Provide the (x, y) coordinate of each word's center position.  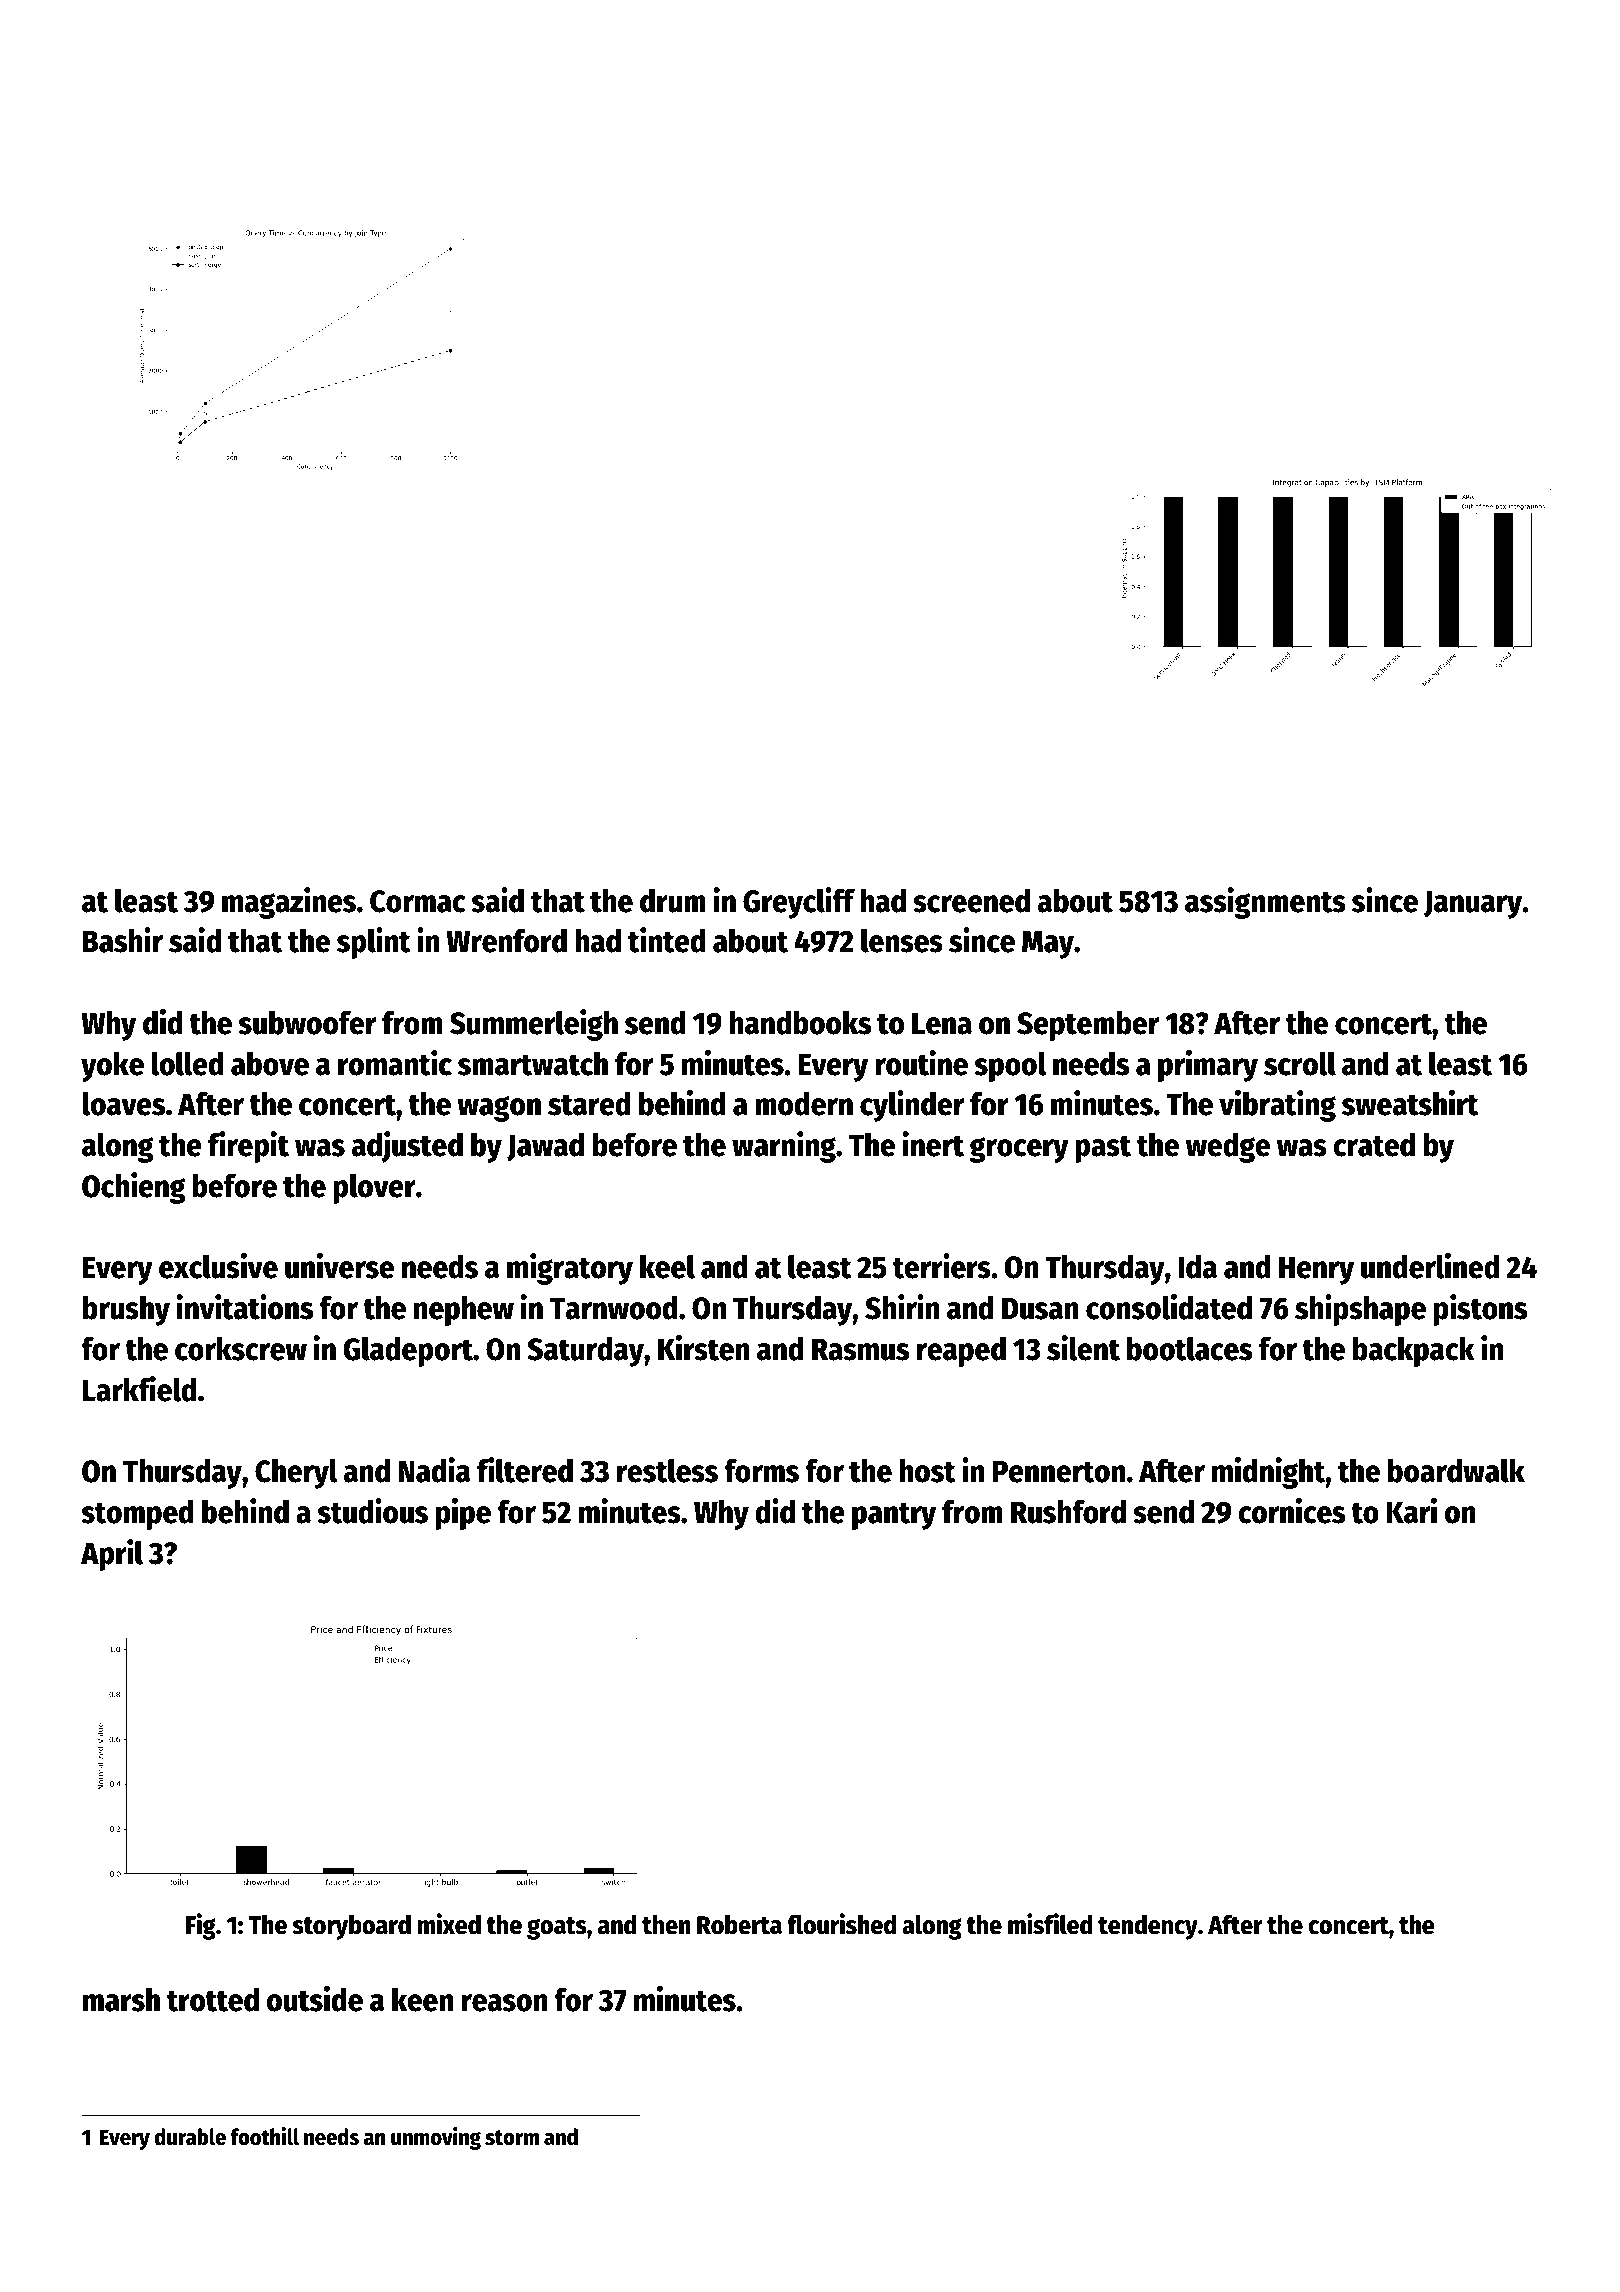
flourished (841, 1924)
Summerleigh (534, 1025)
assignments (1265, 903)
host (927, 1471)
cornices (1291, 1511)
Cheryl (296, 1474)
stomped (138, 1515)
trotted (213, 2000)
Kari (1411, 1511)
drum (673, 901)
